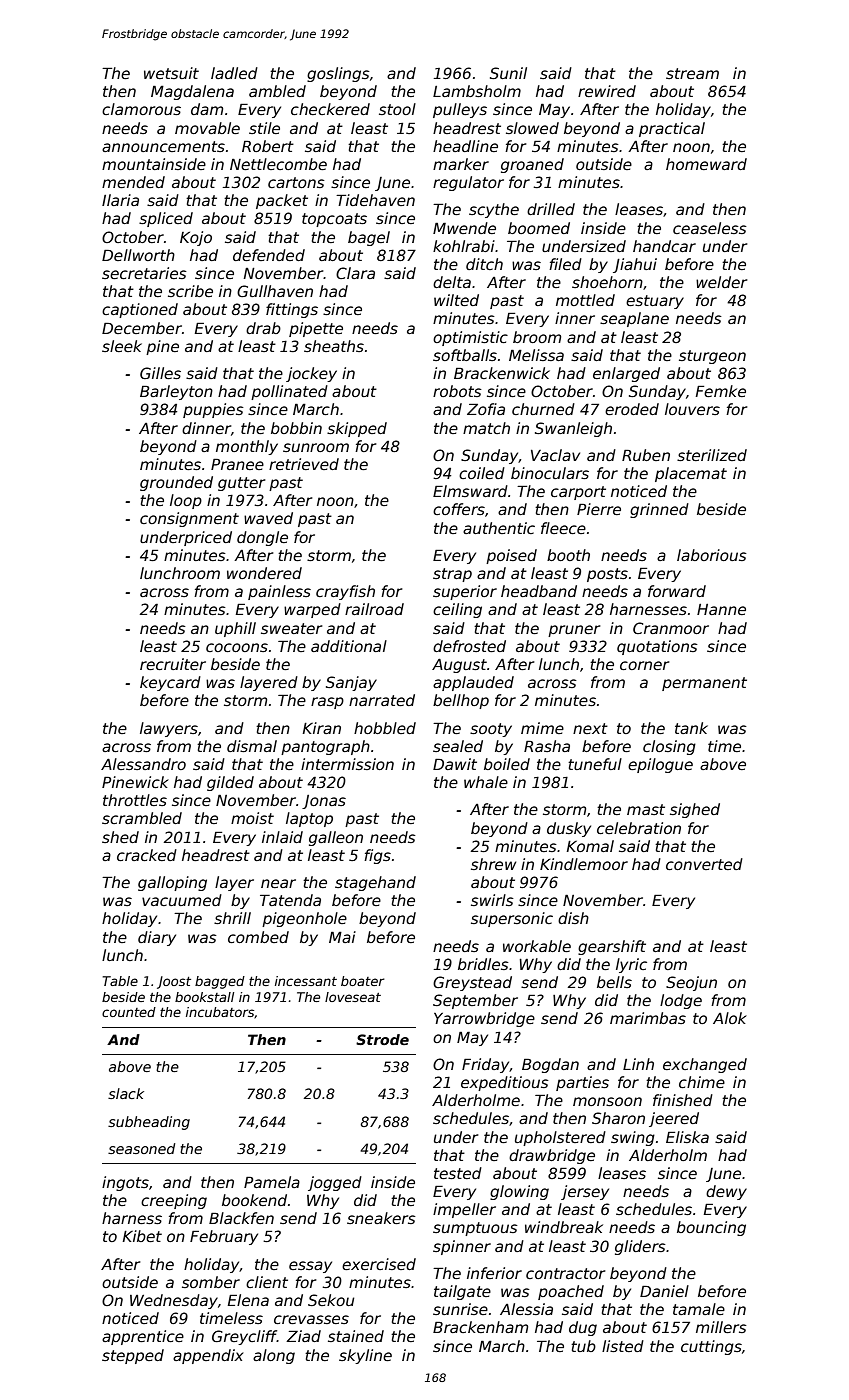  I want to click on wetsuit, so click(171, 73).
